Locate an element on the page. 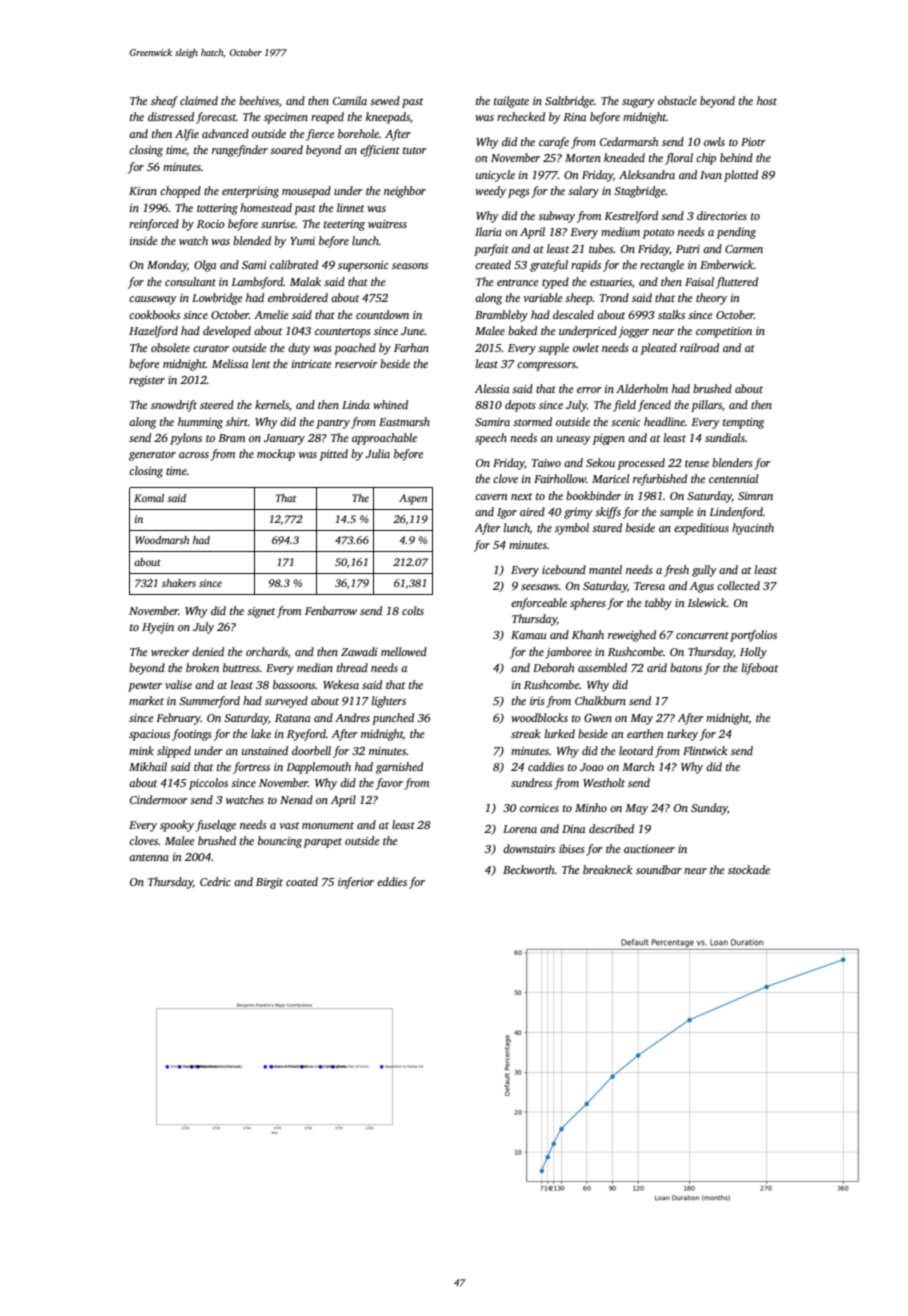 This document has width=908, height=1316. sewed is located at coordinates (385, 100).
